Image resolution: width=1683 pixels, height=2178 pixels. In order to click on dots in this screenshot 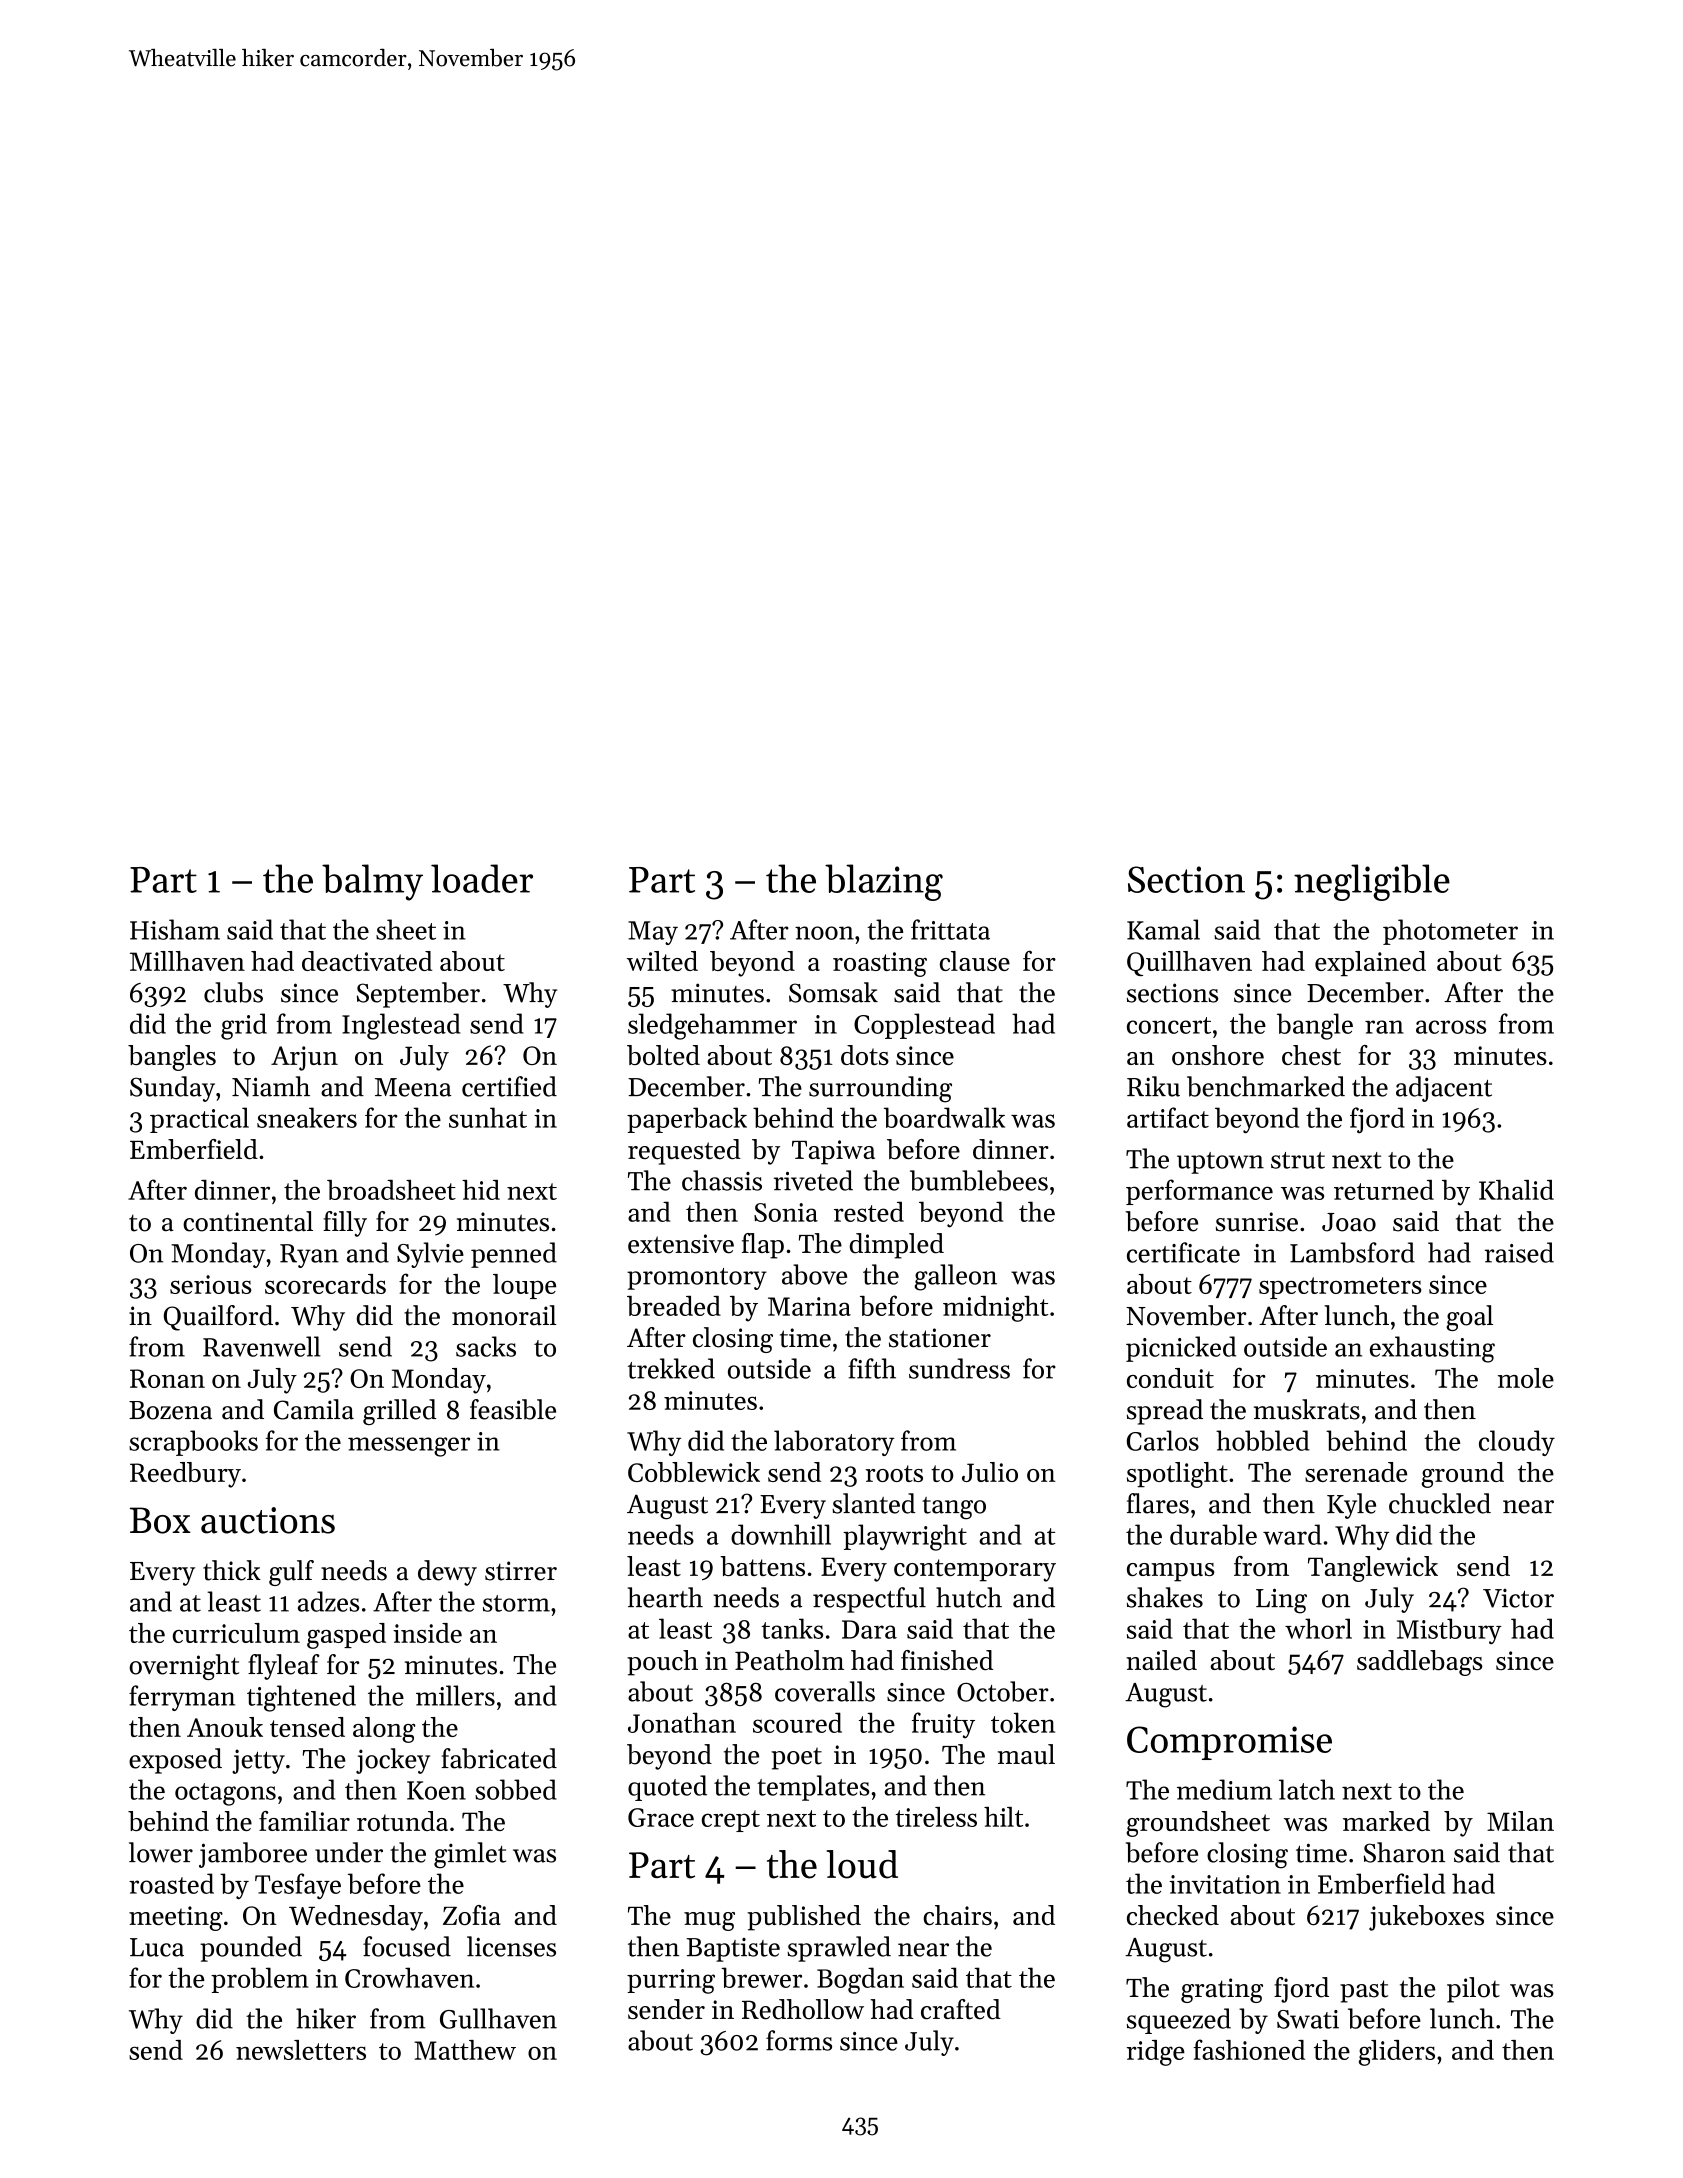, I will do `click(865, 1055)`.
